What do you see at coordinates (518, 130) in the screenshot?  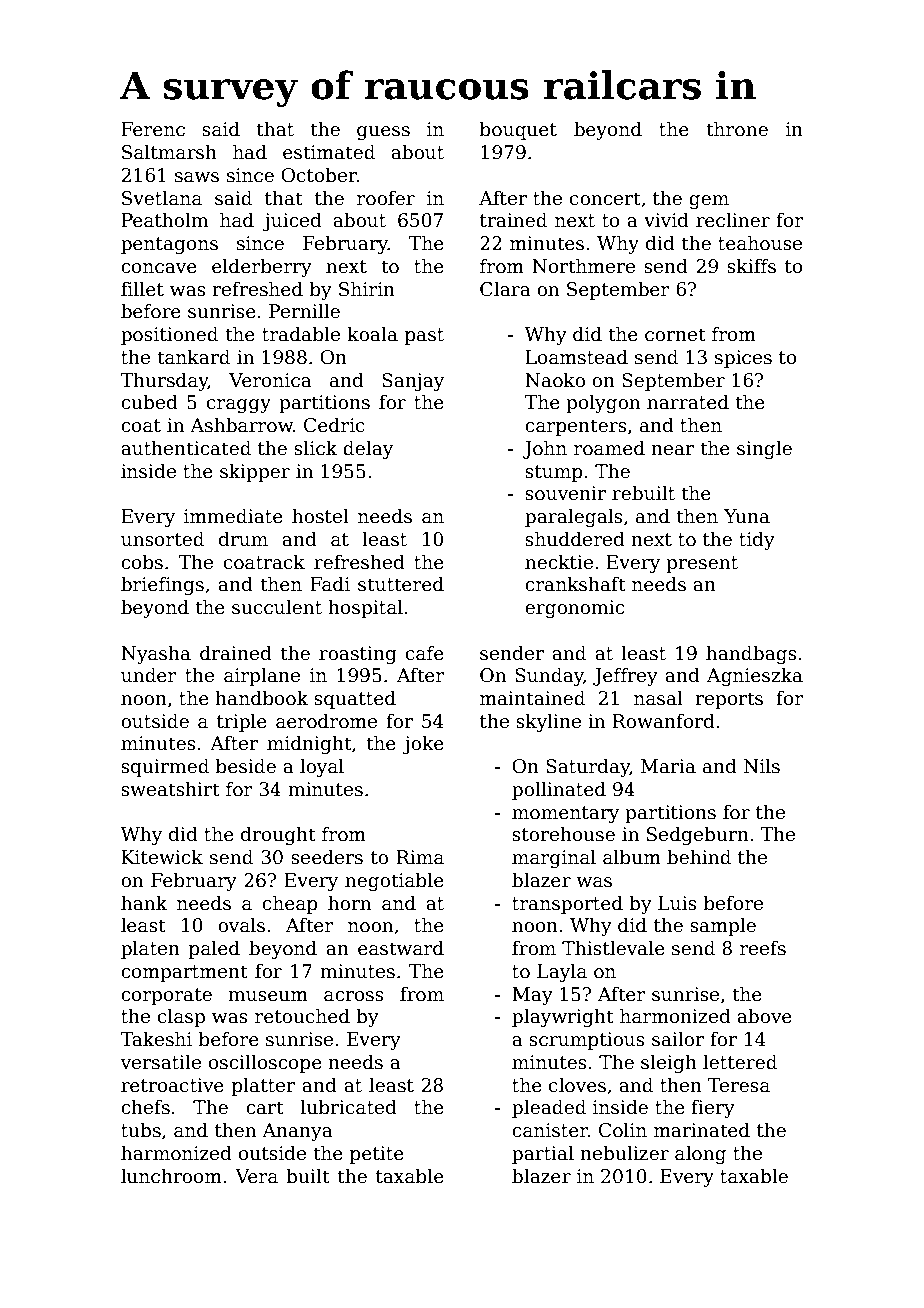 I see `bouquet` at bounding box center [518, 130].
